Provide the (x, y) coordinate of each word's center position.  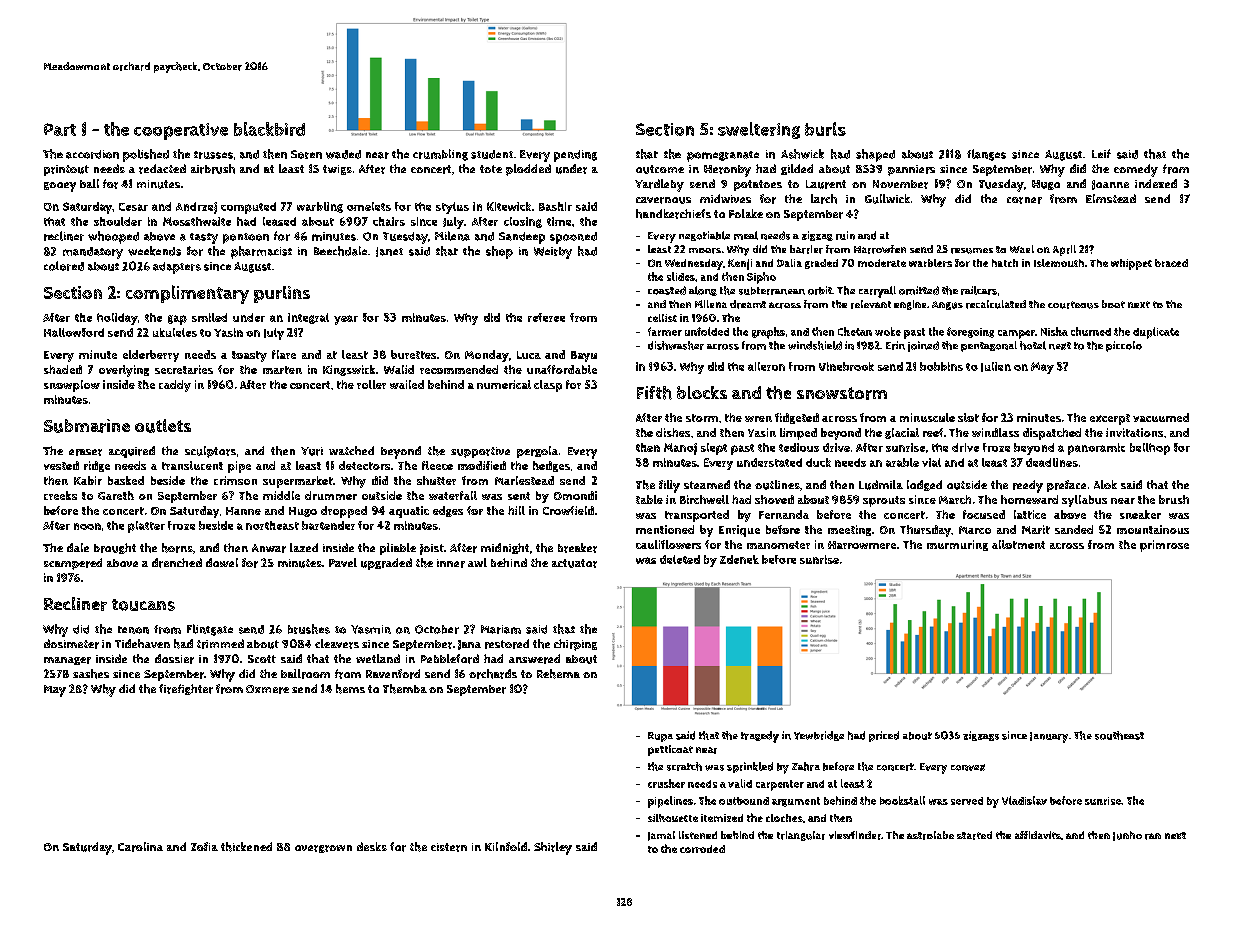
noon (87, 526)
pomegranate (723, 156)
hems (350, 689)
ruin (845, 235)
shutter (436, 480)
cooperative (181, 131)
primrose (1164, 546)
